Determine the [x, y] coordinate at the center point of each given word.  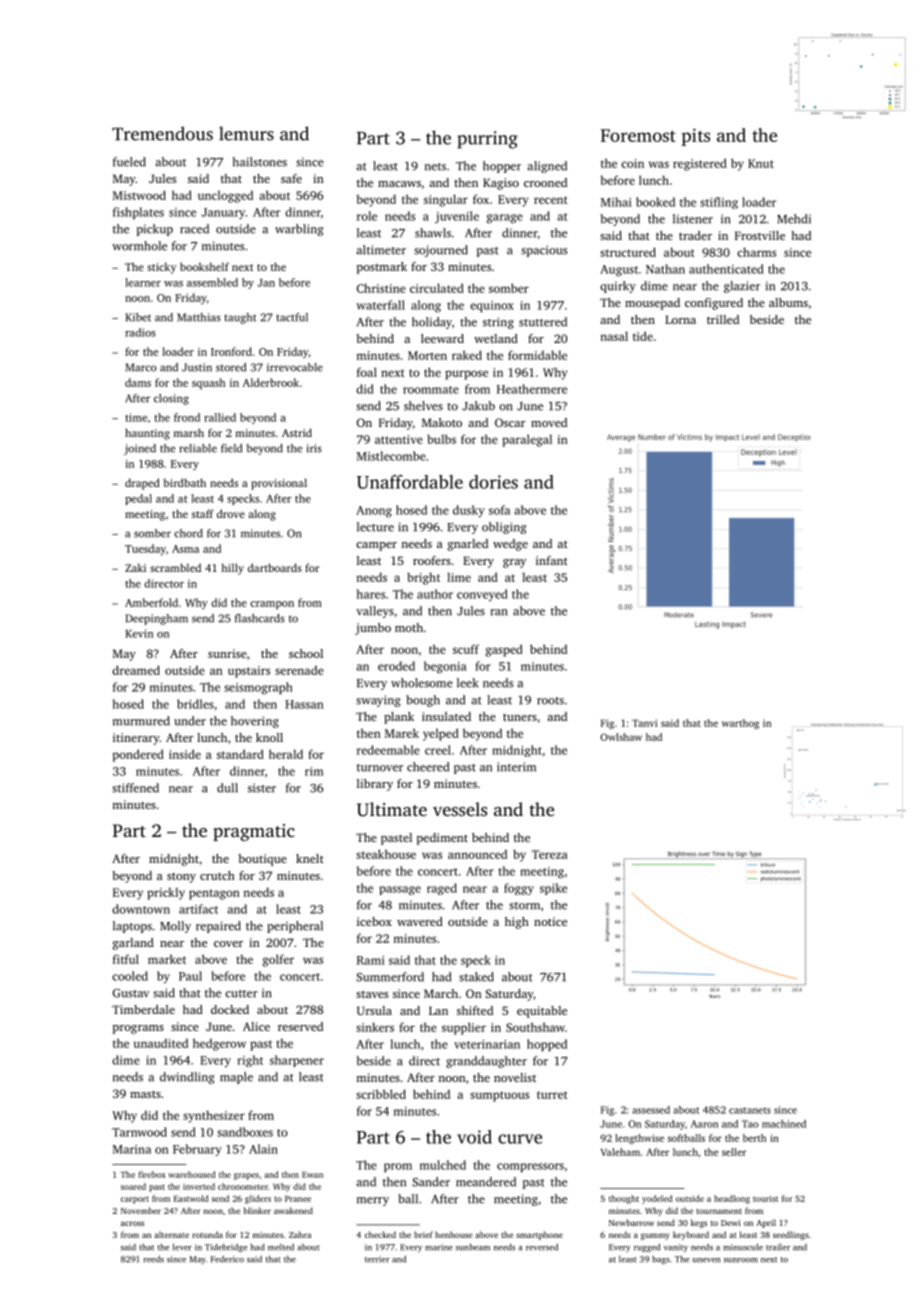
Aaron [704, 1124]
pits [695, 137]
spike [553, 889]
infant [552, 560]
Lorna [680, 319]
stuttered [543, 322]
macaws [399, 184]
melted [281, 1247]
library [375, 785]
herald [286, 754]
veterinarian [487, 1044]
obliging [504, 528]
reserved [300, 1026]
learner [143, 282]
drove [231, 513]
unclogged [225, 196]
